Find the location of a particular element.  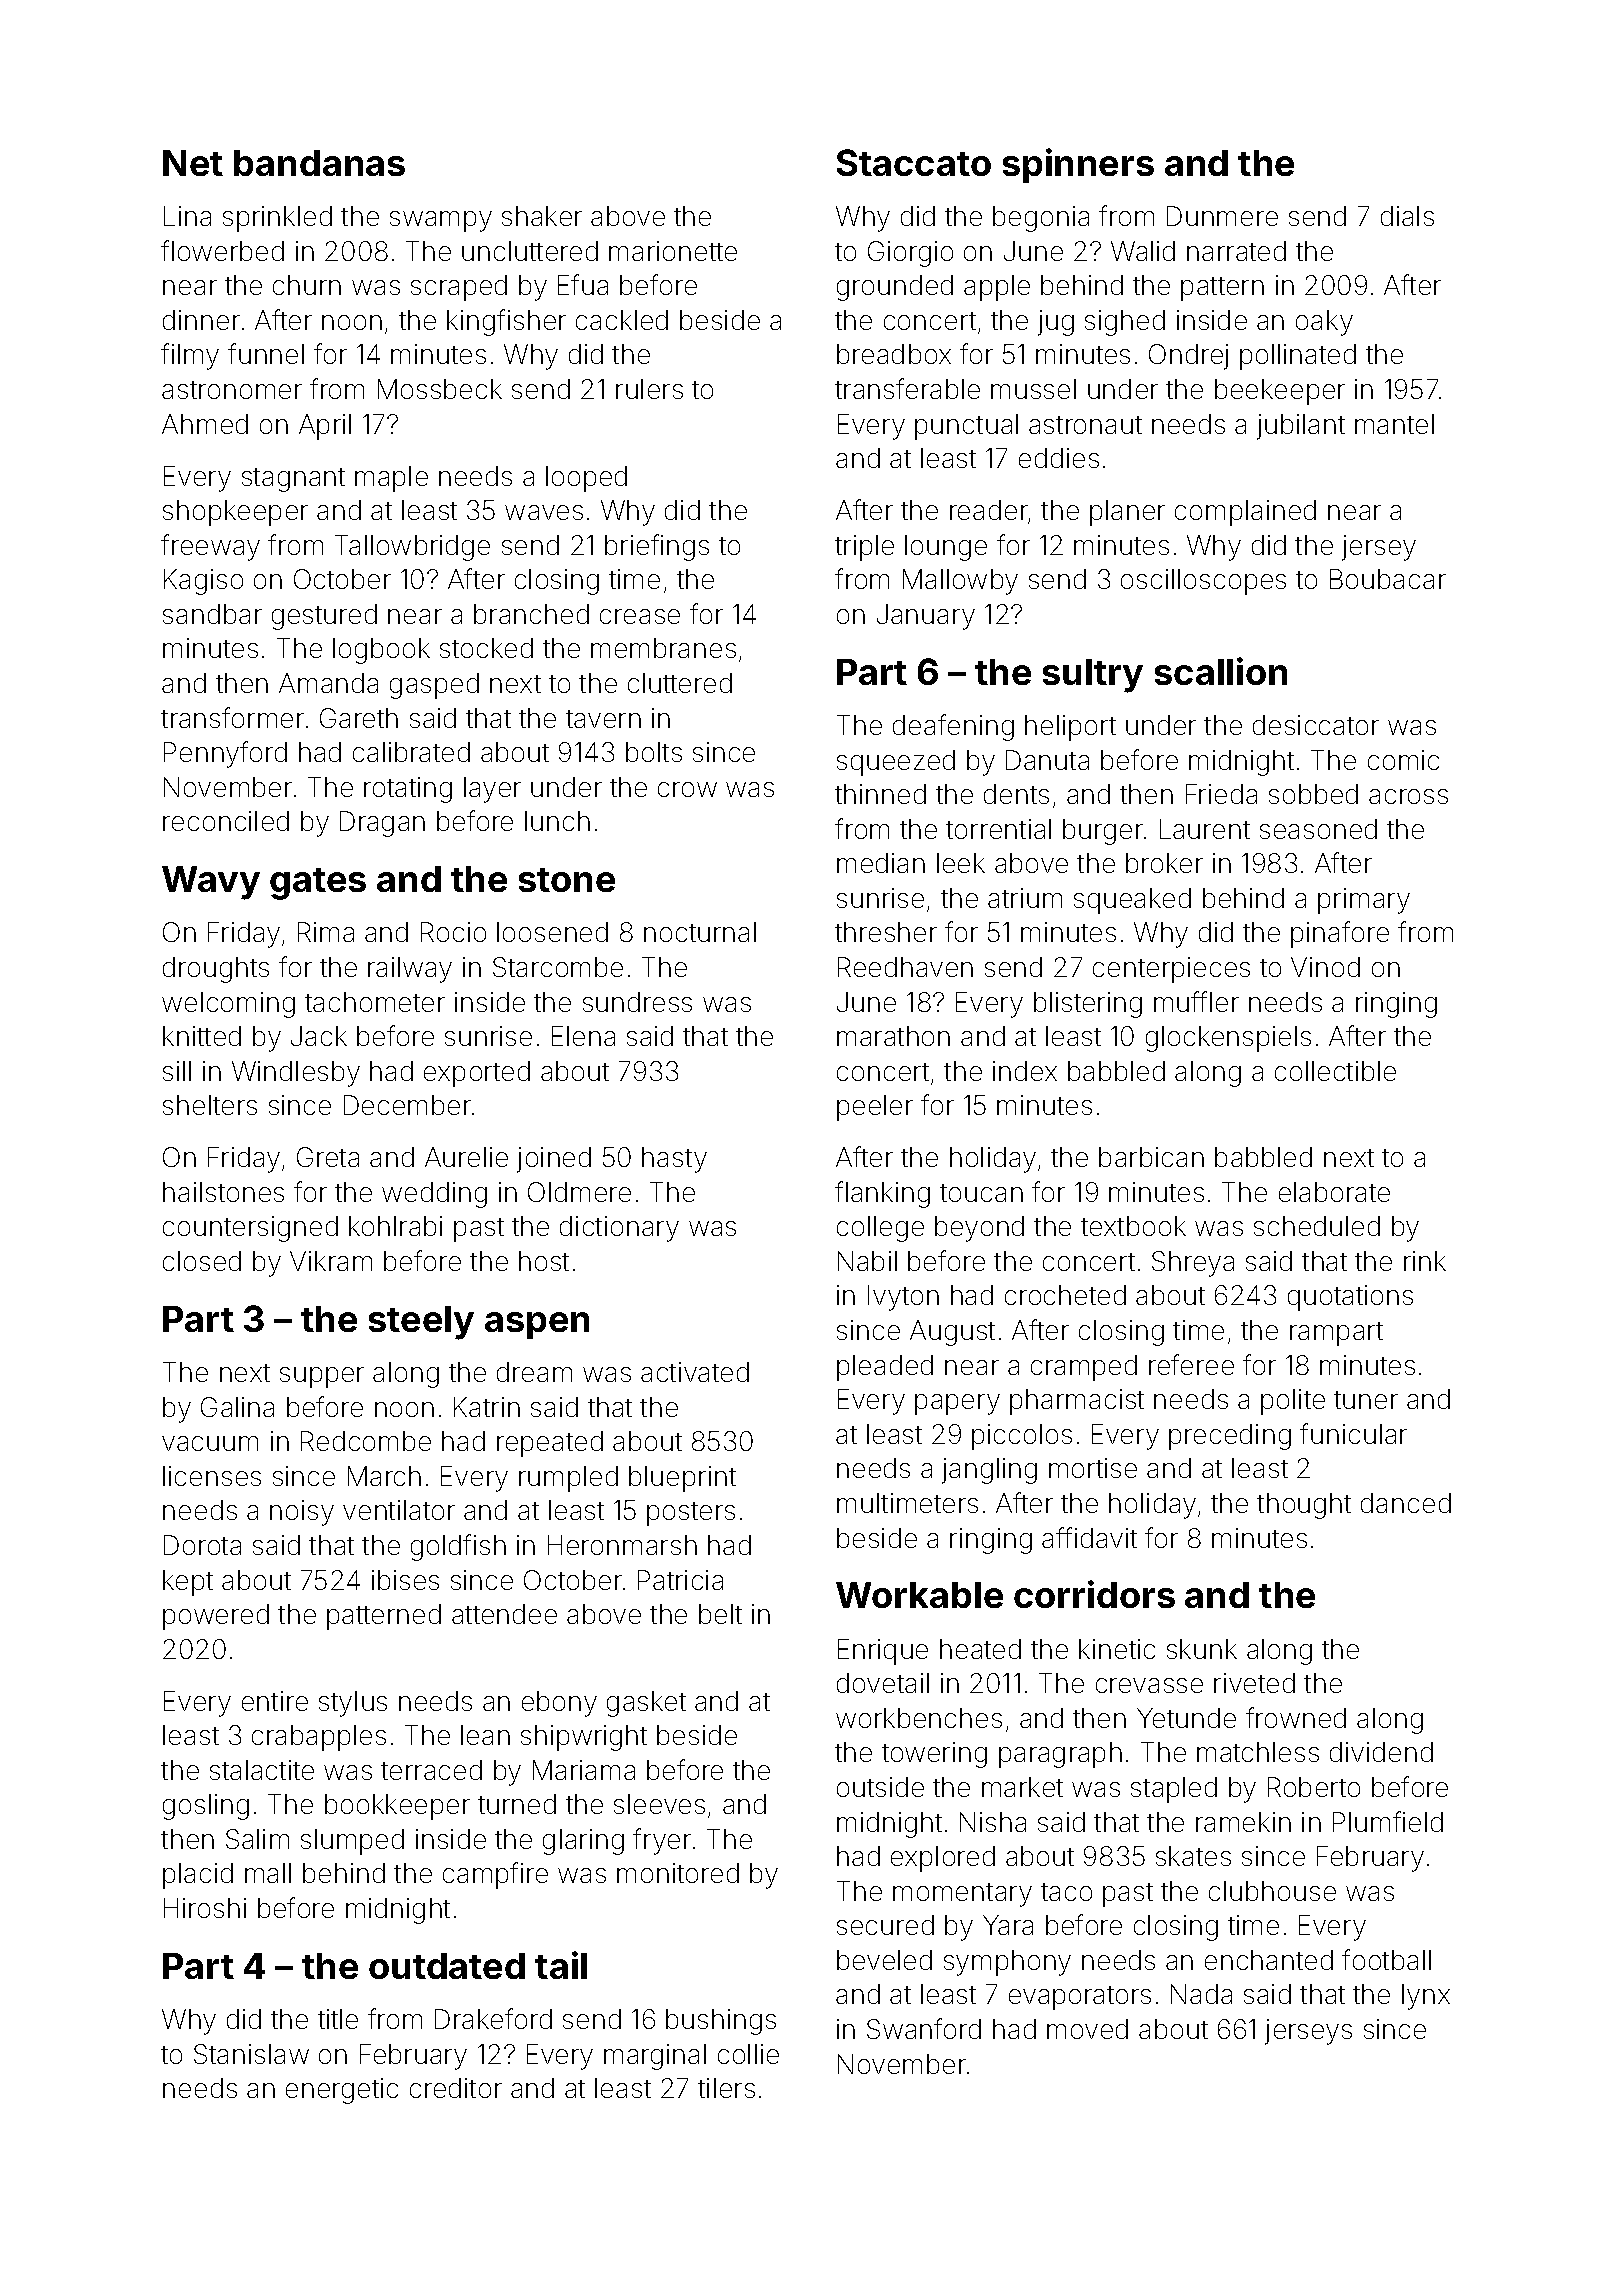

Dunmere is located at coordinates (1222, 216).
